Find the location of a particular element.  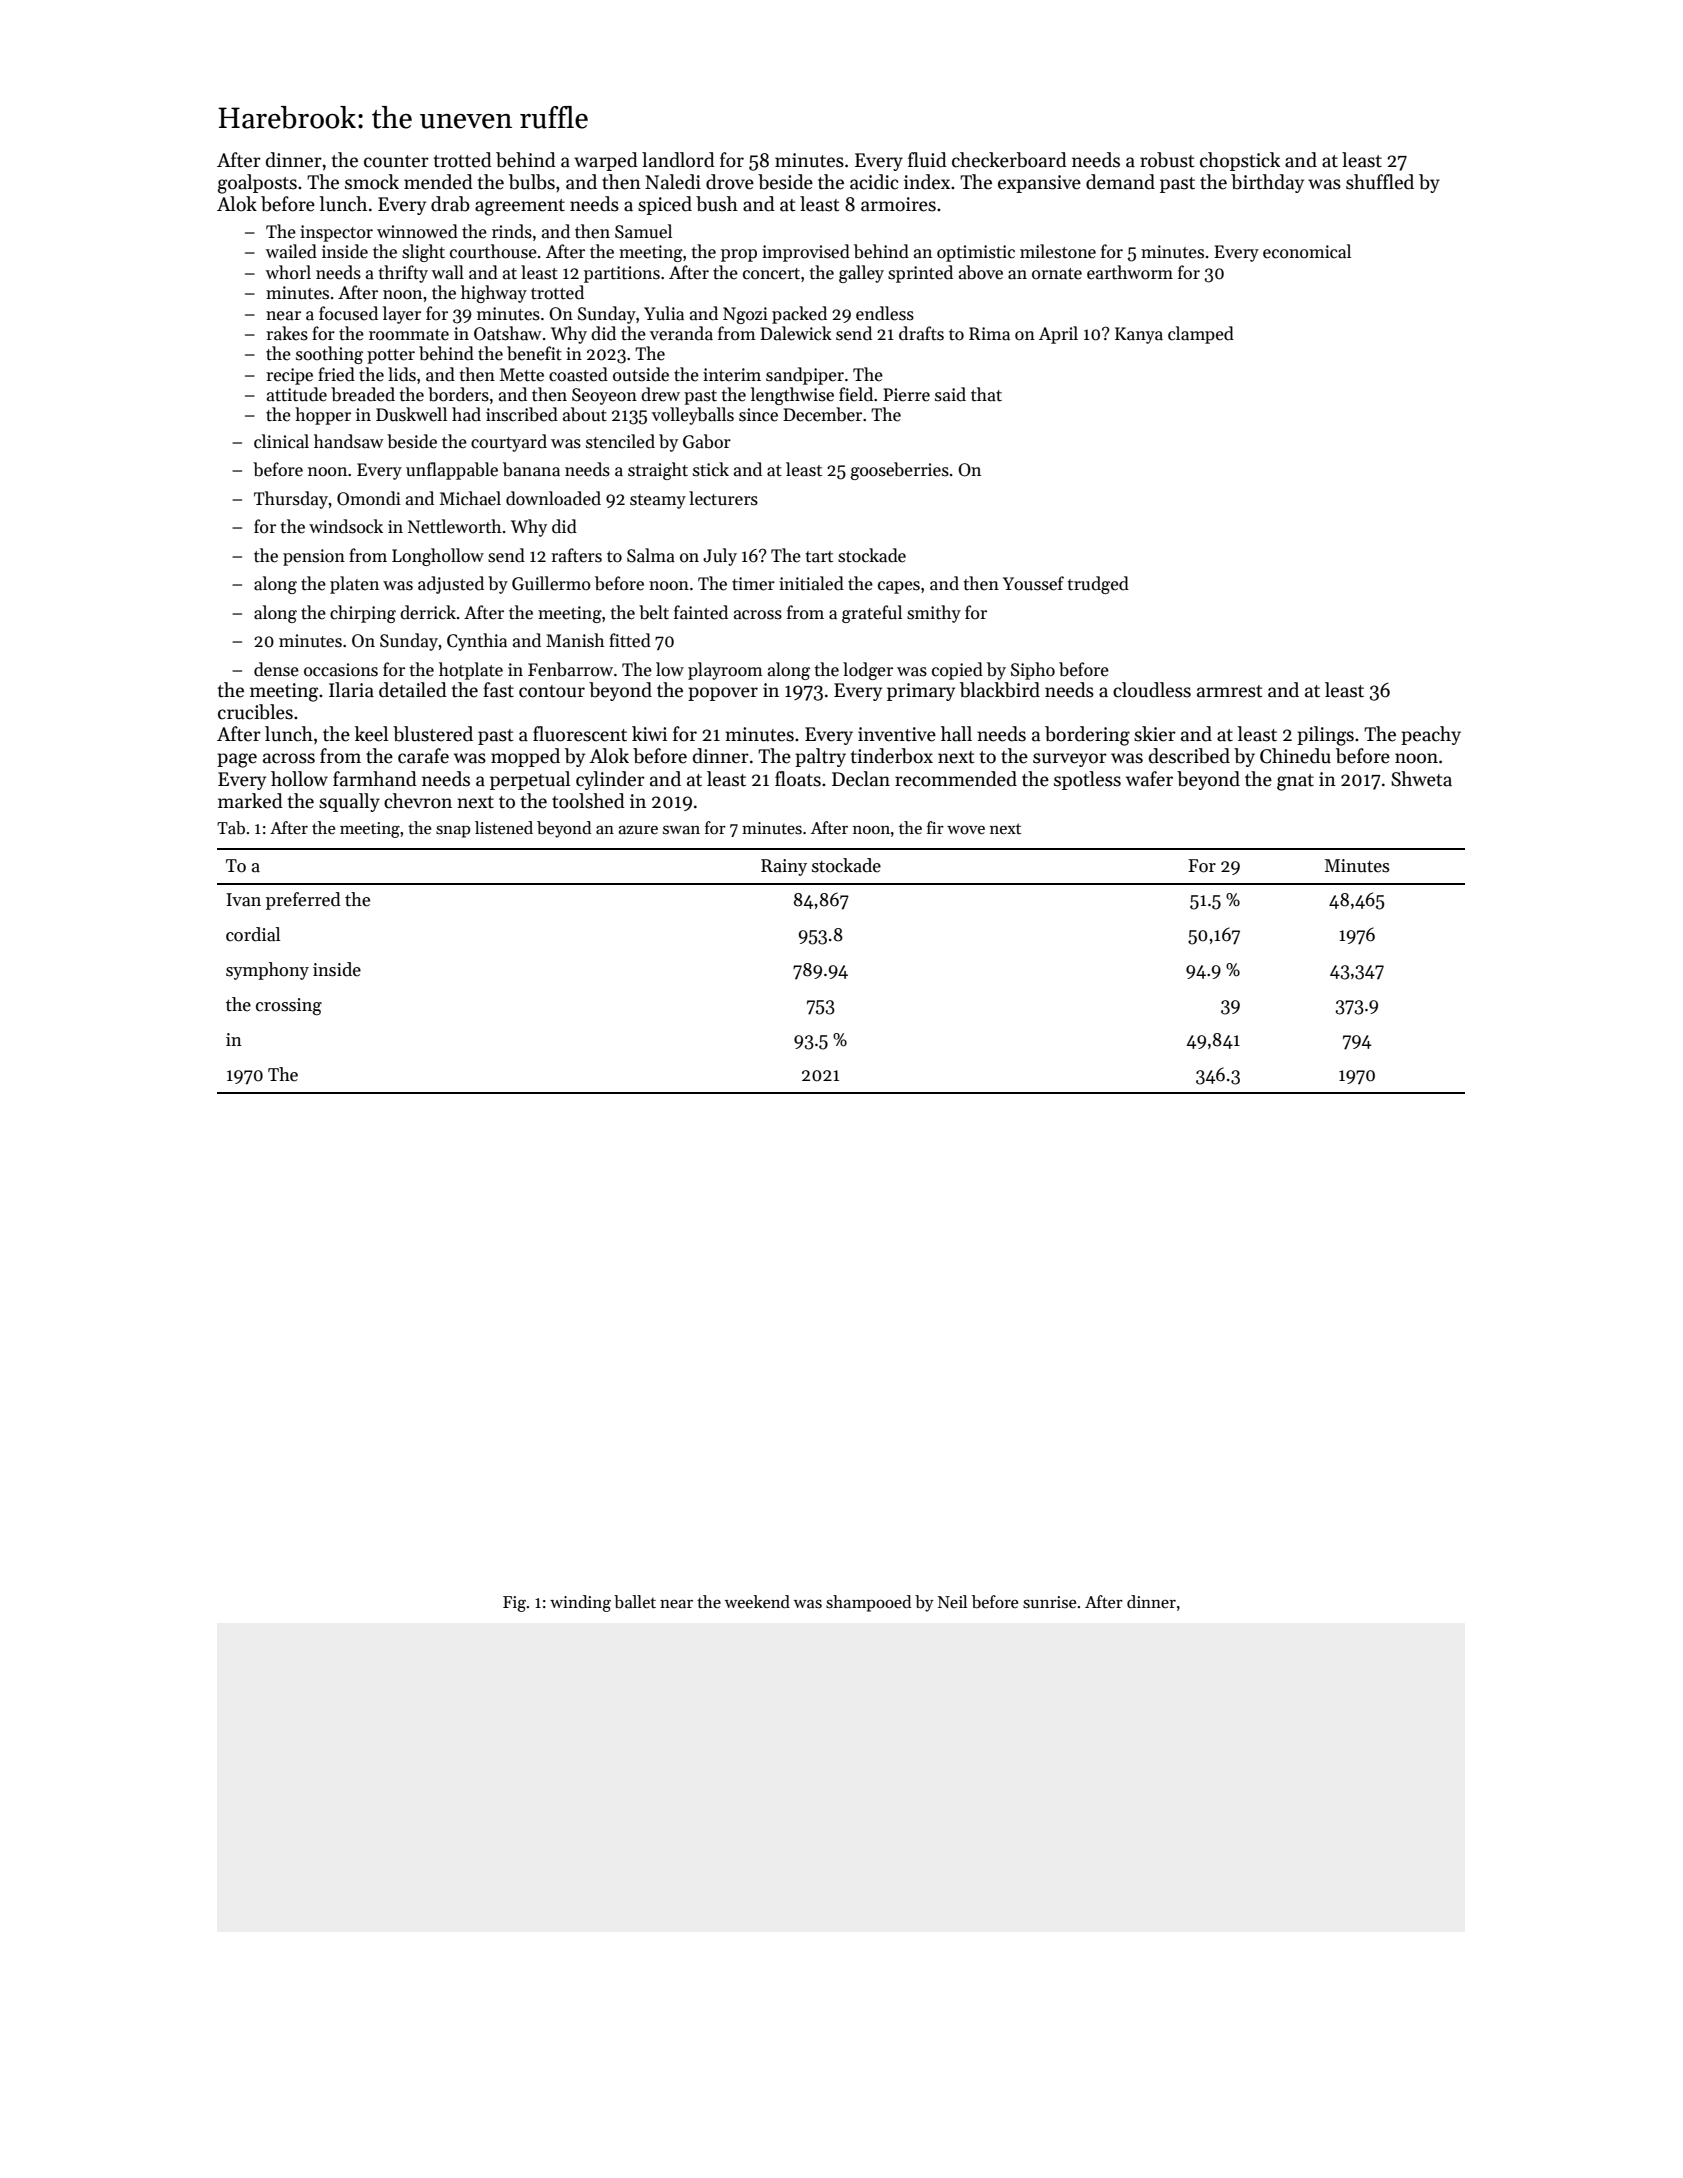

Rainy is located at coordinates (784, 867).
